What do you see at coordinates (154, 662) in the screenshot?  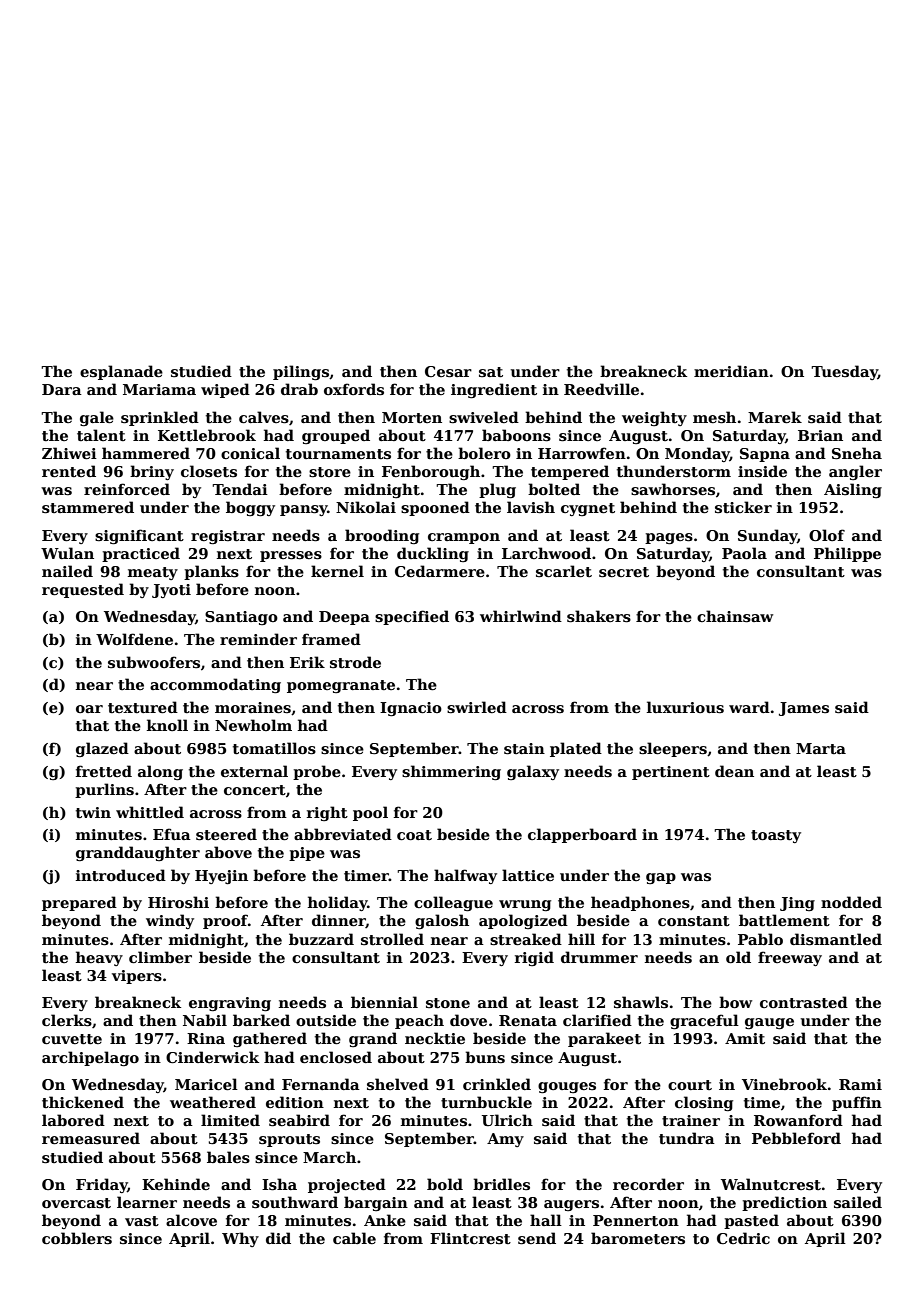 I see `subwoofers` at bounding box center [154, 662].
